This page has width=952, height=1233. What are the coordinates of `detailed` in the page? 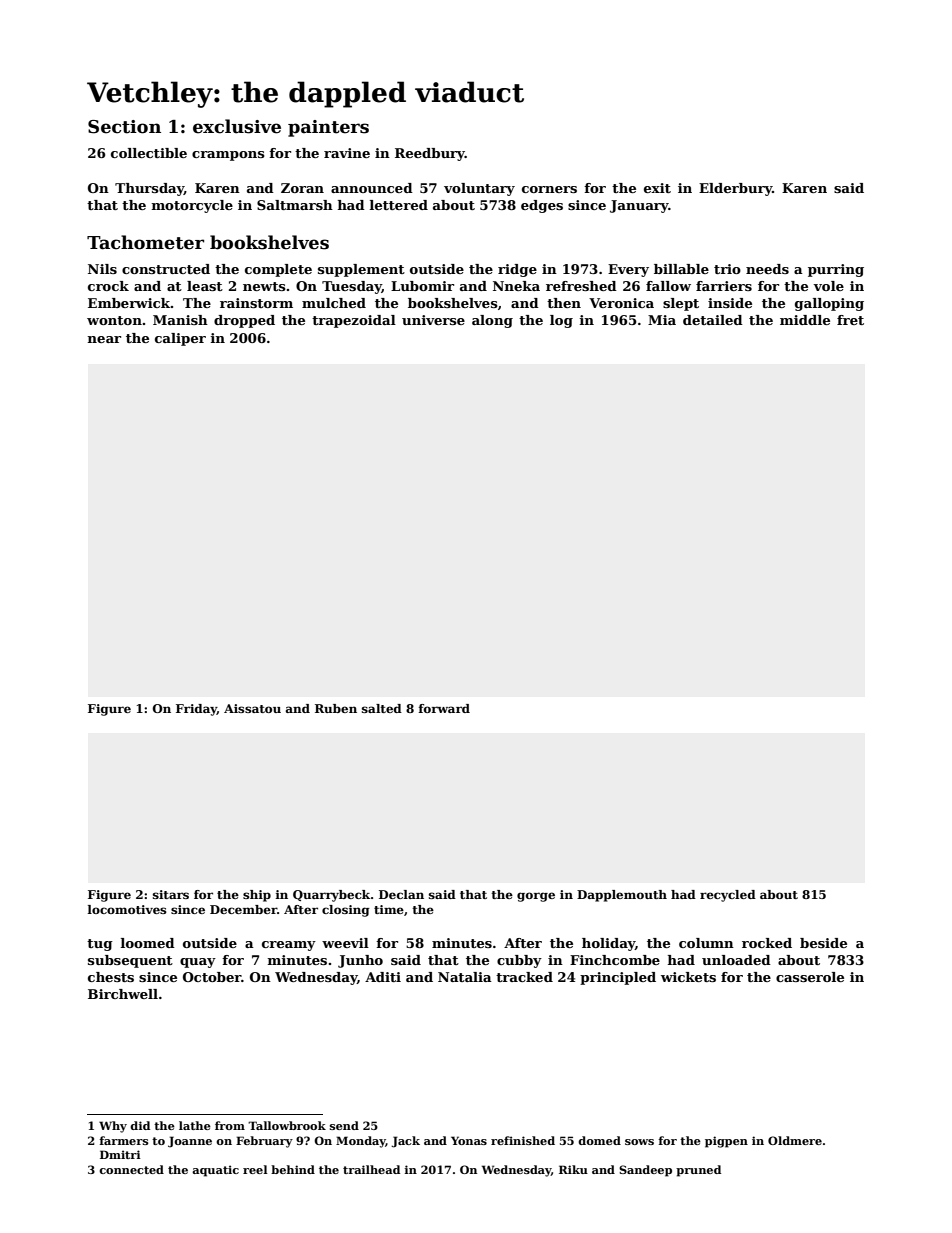 It's located at (713, 320).
